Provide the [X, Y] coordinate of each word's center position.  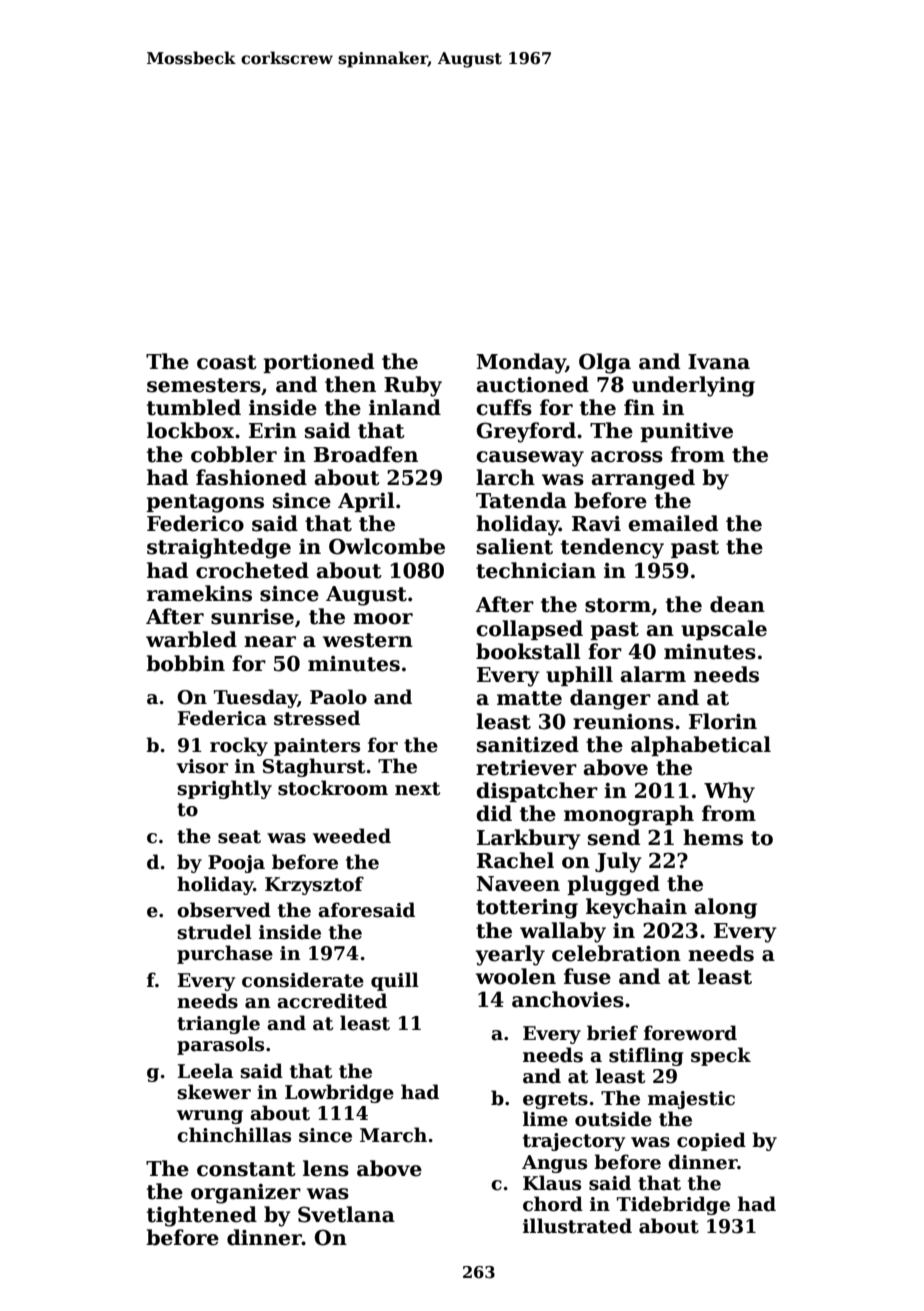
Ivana [719, 362]
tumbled [194, 407]
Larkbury [529, 839]
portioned [318, 363]
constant [246, 1169]
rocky [239, 746]
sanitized [528, 744]
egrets [555, 1100]
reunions [623, 722]
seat [239, 837]
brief [612, 1033]
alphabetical [701, 746]
